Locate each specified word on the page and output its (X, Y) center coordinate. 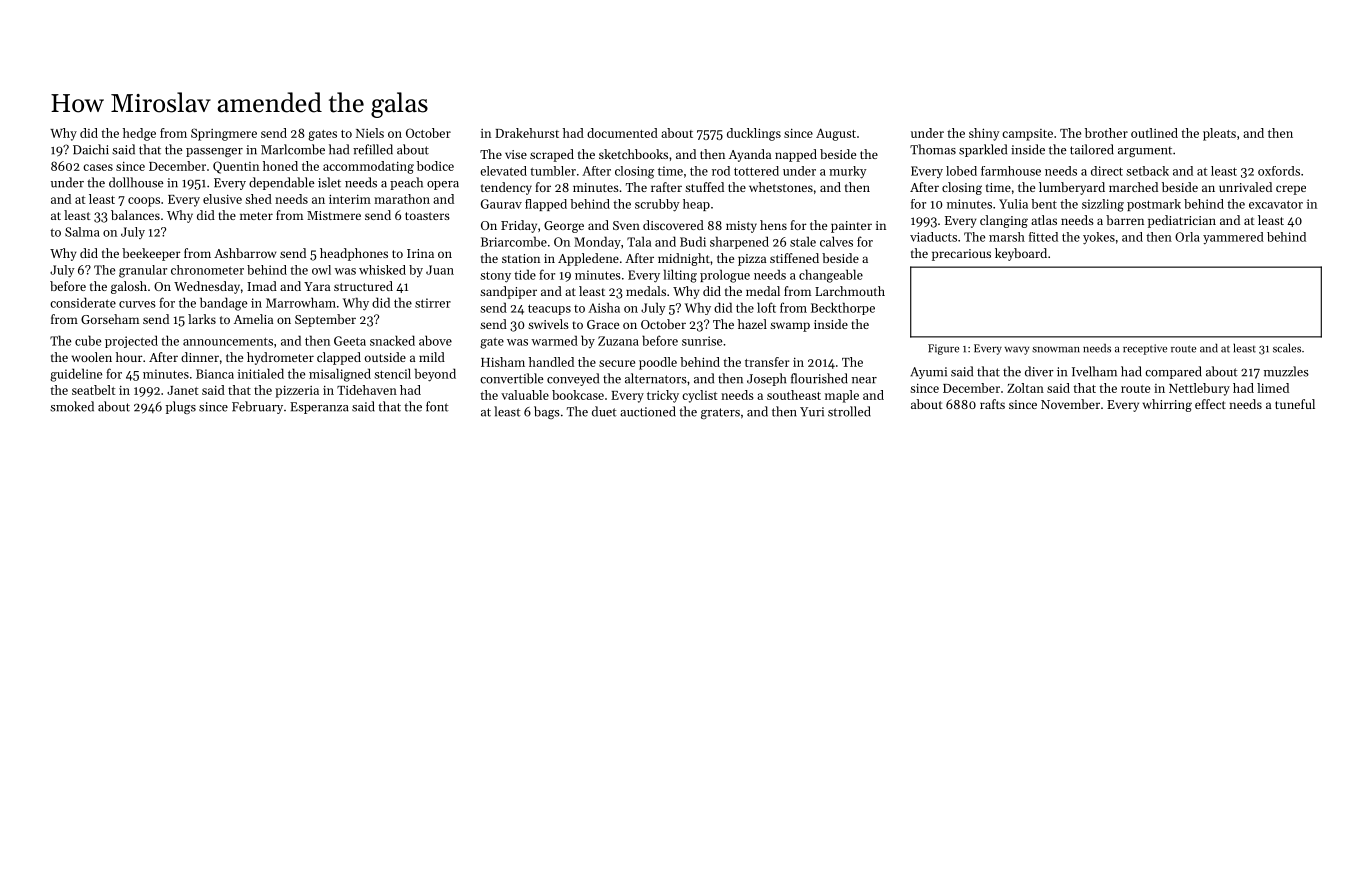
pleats (1219, 134)
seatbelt (93, 390)
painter (851, 227)
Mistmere (334, 215)
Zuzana (618, 341)
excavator (1276, 204)
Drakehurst (527, 133)
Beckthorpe (843, 308)
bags (547, 412)
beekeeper (151, 254)
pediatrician (1182, 221)
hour (129, 357)
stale (803, 241)
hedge (139, 134)
